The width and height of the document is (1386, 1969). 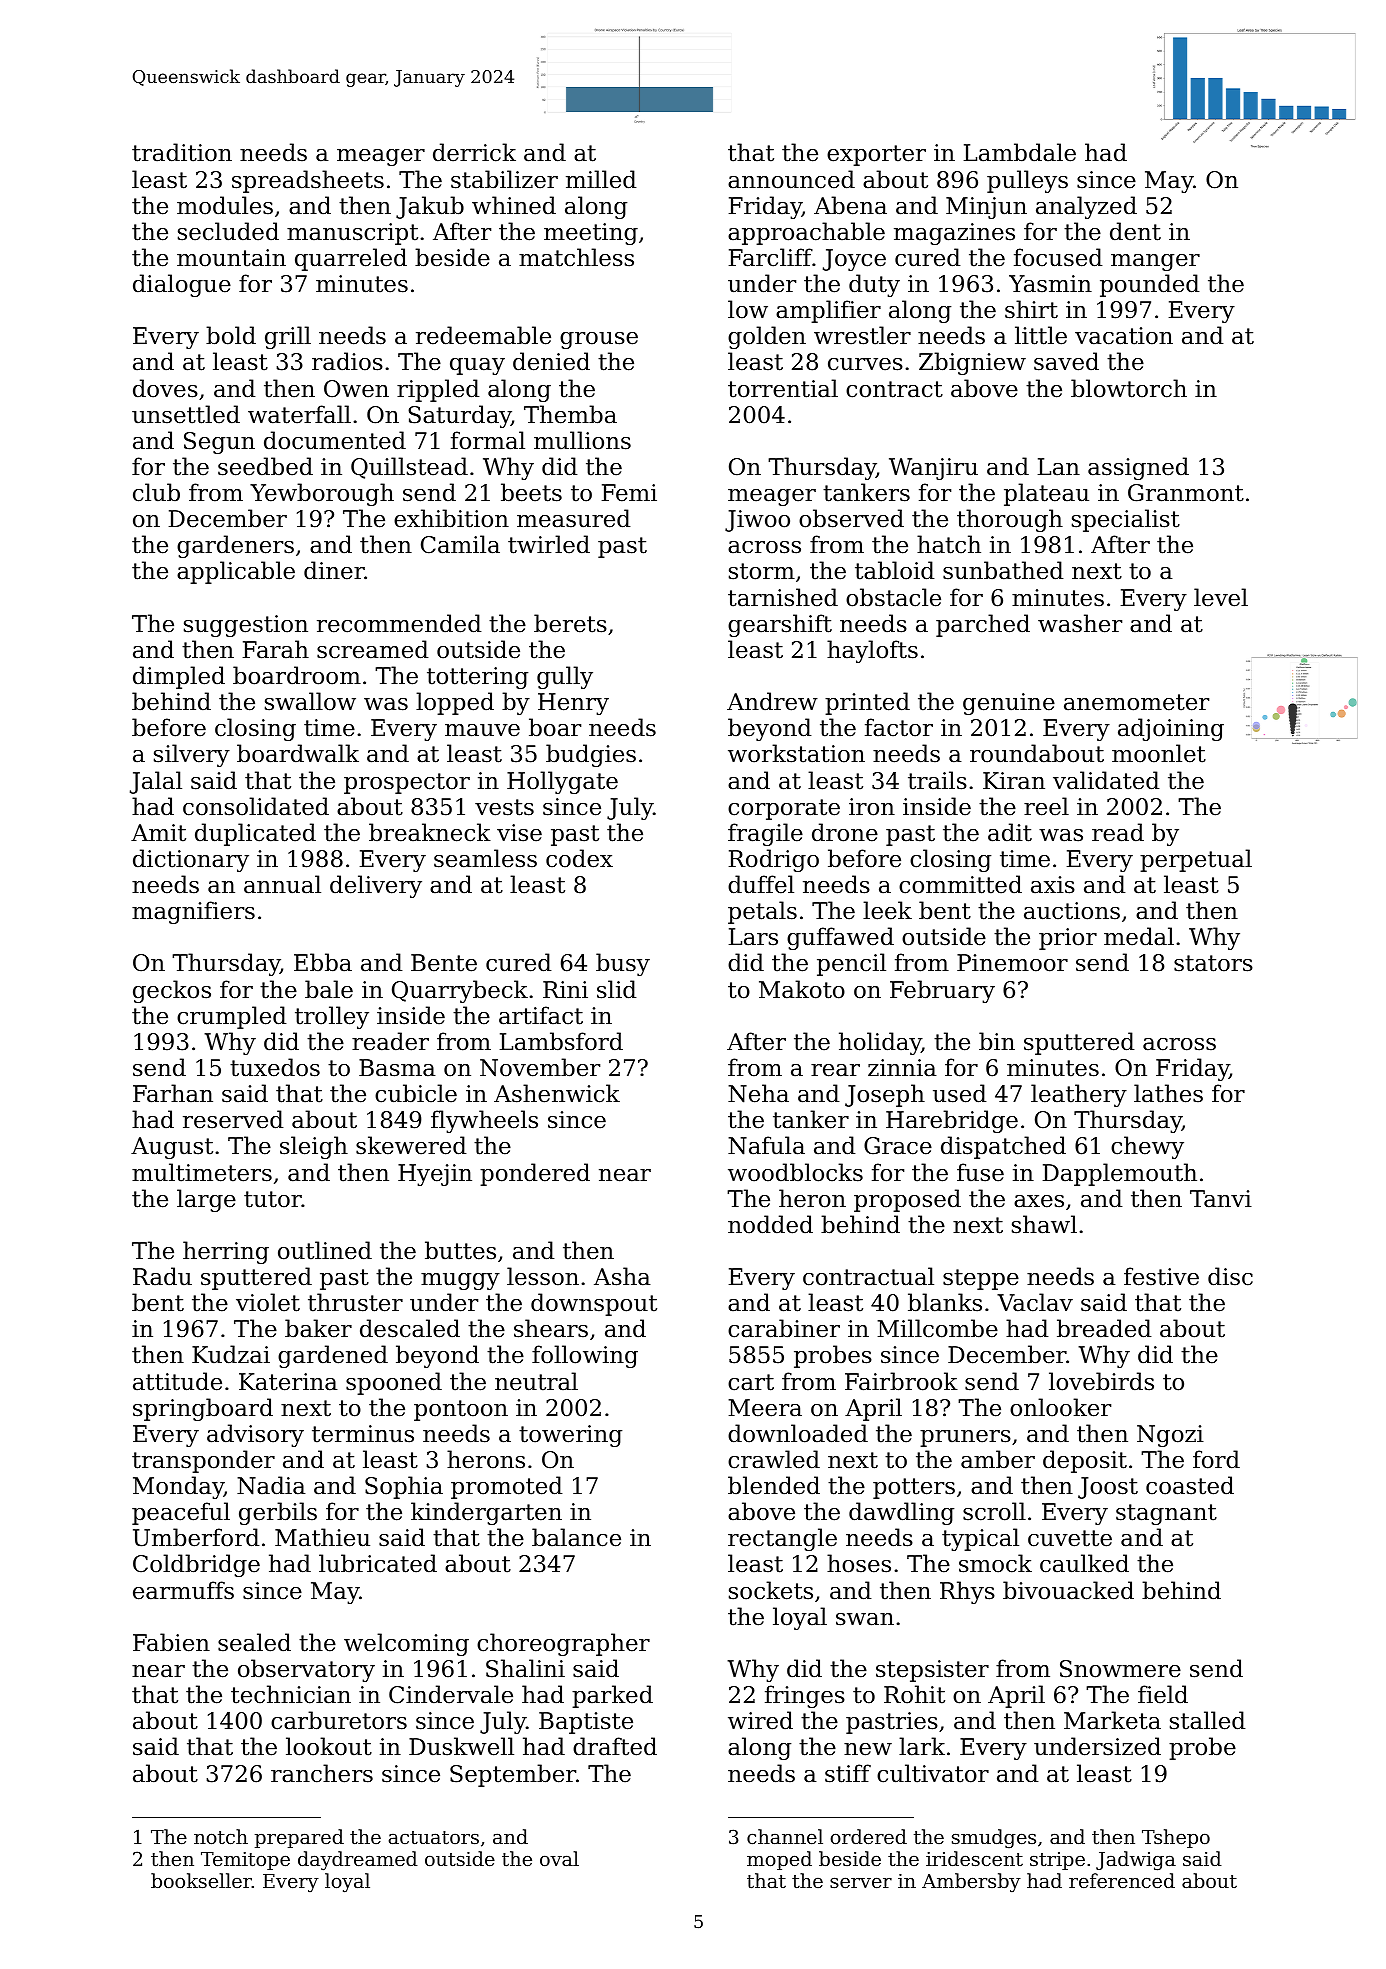 I want to click on lathes, so click(x=1168, y=1093).
